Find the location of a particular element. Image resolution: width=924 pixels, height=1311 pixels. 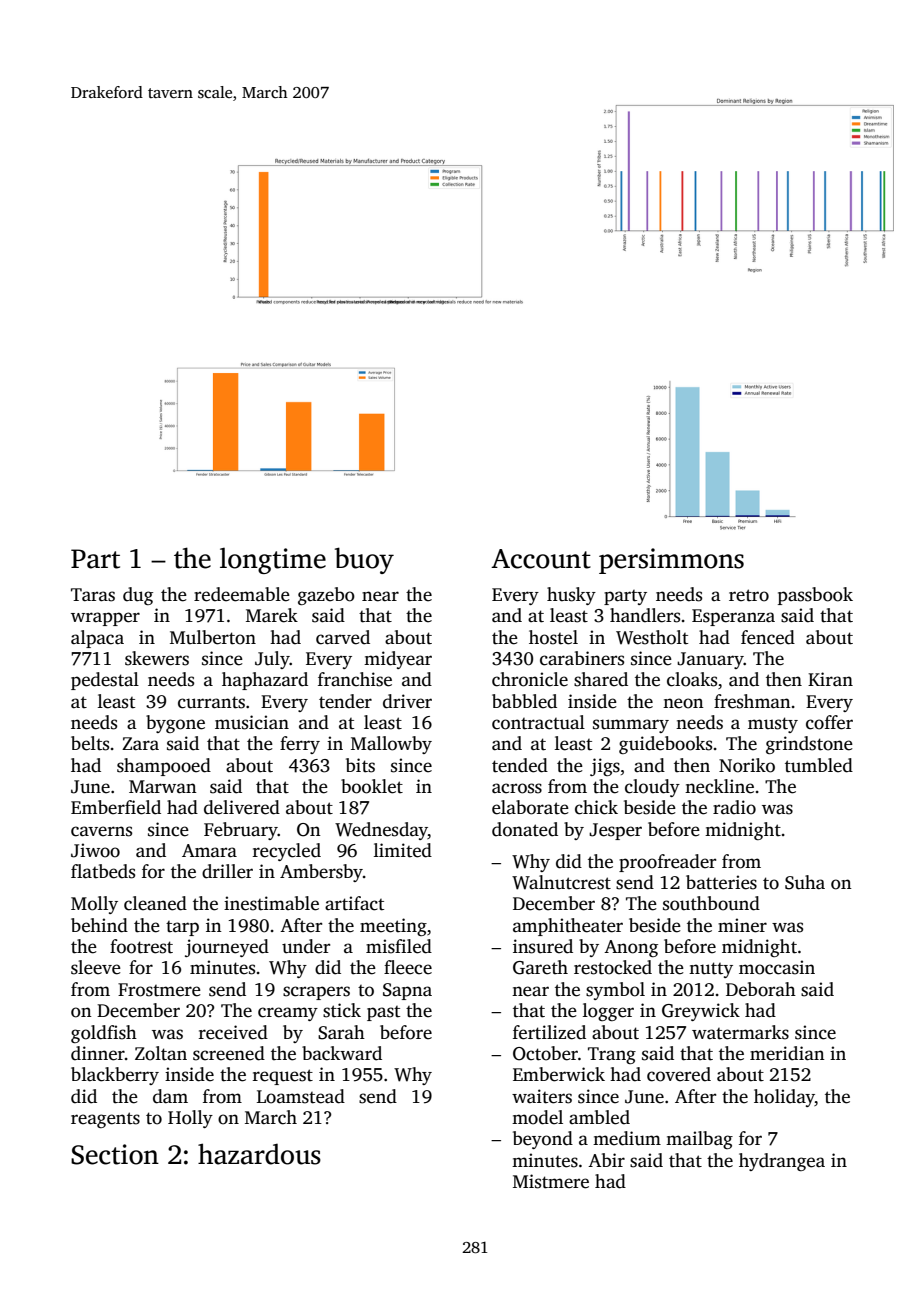

ambled is located at coordinates (599, 1117).
